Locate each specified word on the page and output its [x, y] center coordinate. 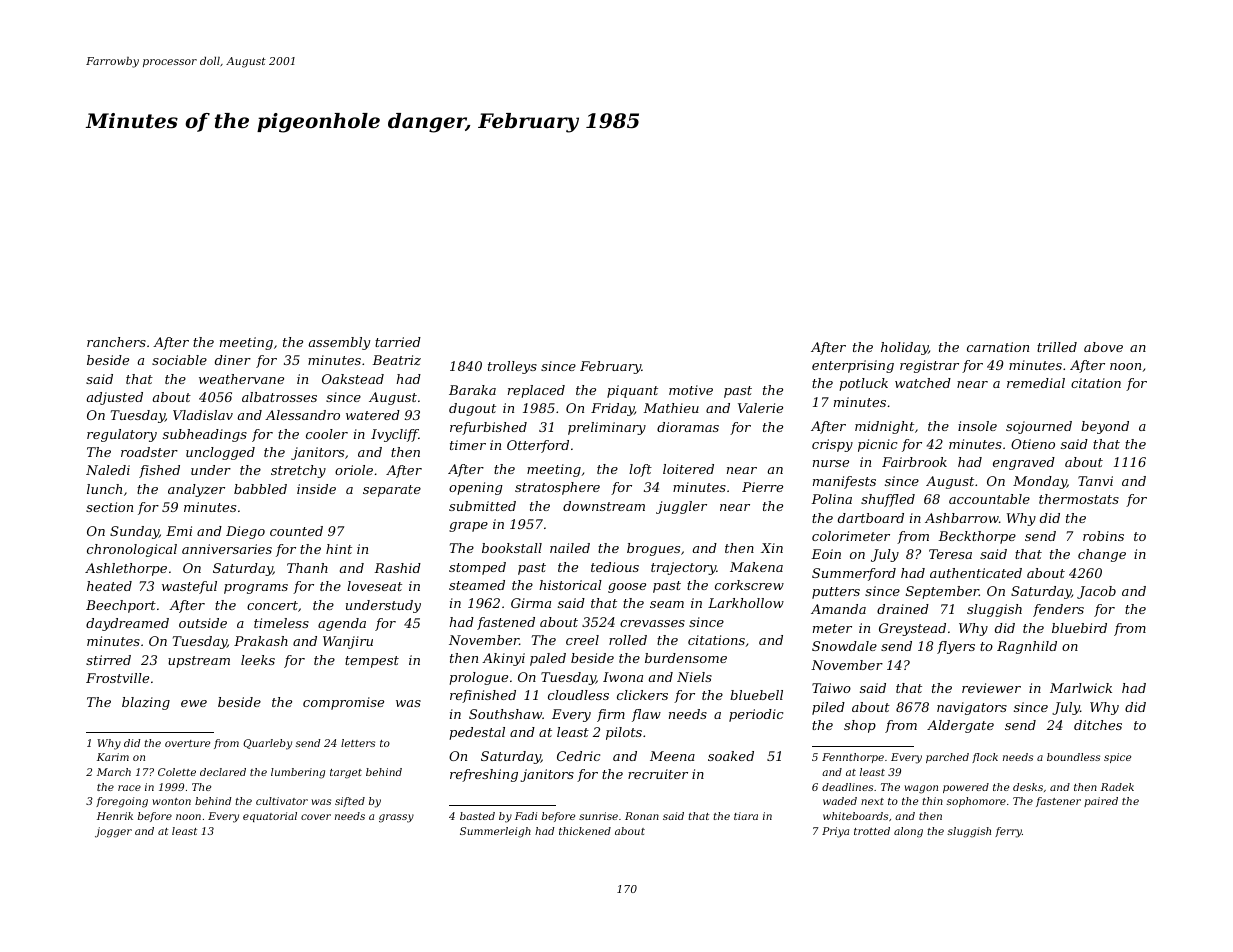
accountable [989, 499]
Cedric [578, 756]
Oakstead [353, 379]
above [1103, 347]
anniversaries [227, 549]
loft [640, 470]
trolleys [512, 367]
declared [223, 772]
